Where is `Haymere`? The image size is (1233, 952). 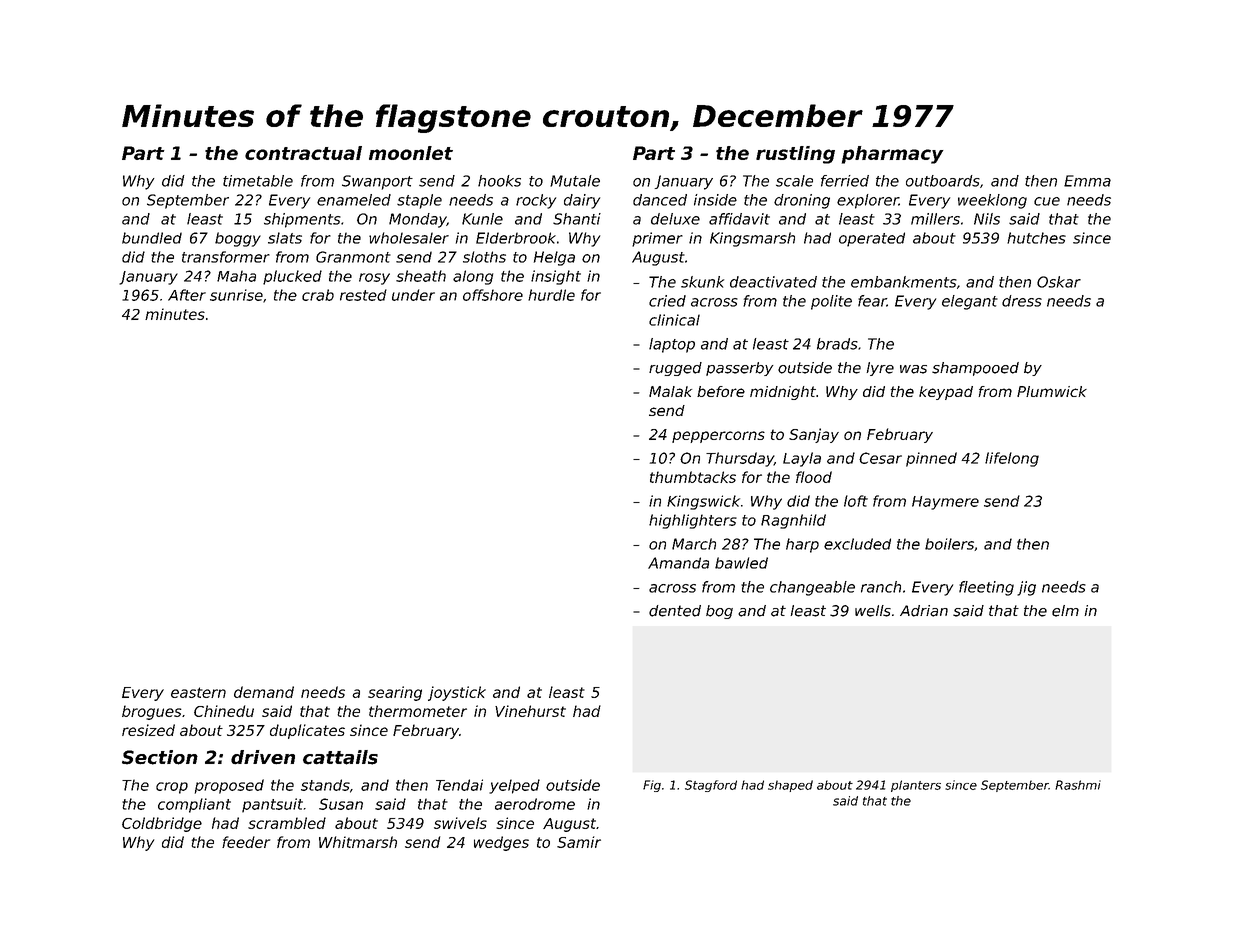
Haymere is located at coordinates (945, 503).
